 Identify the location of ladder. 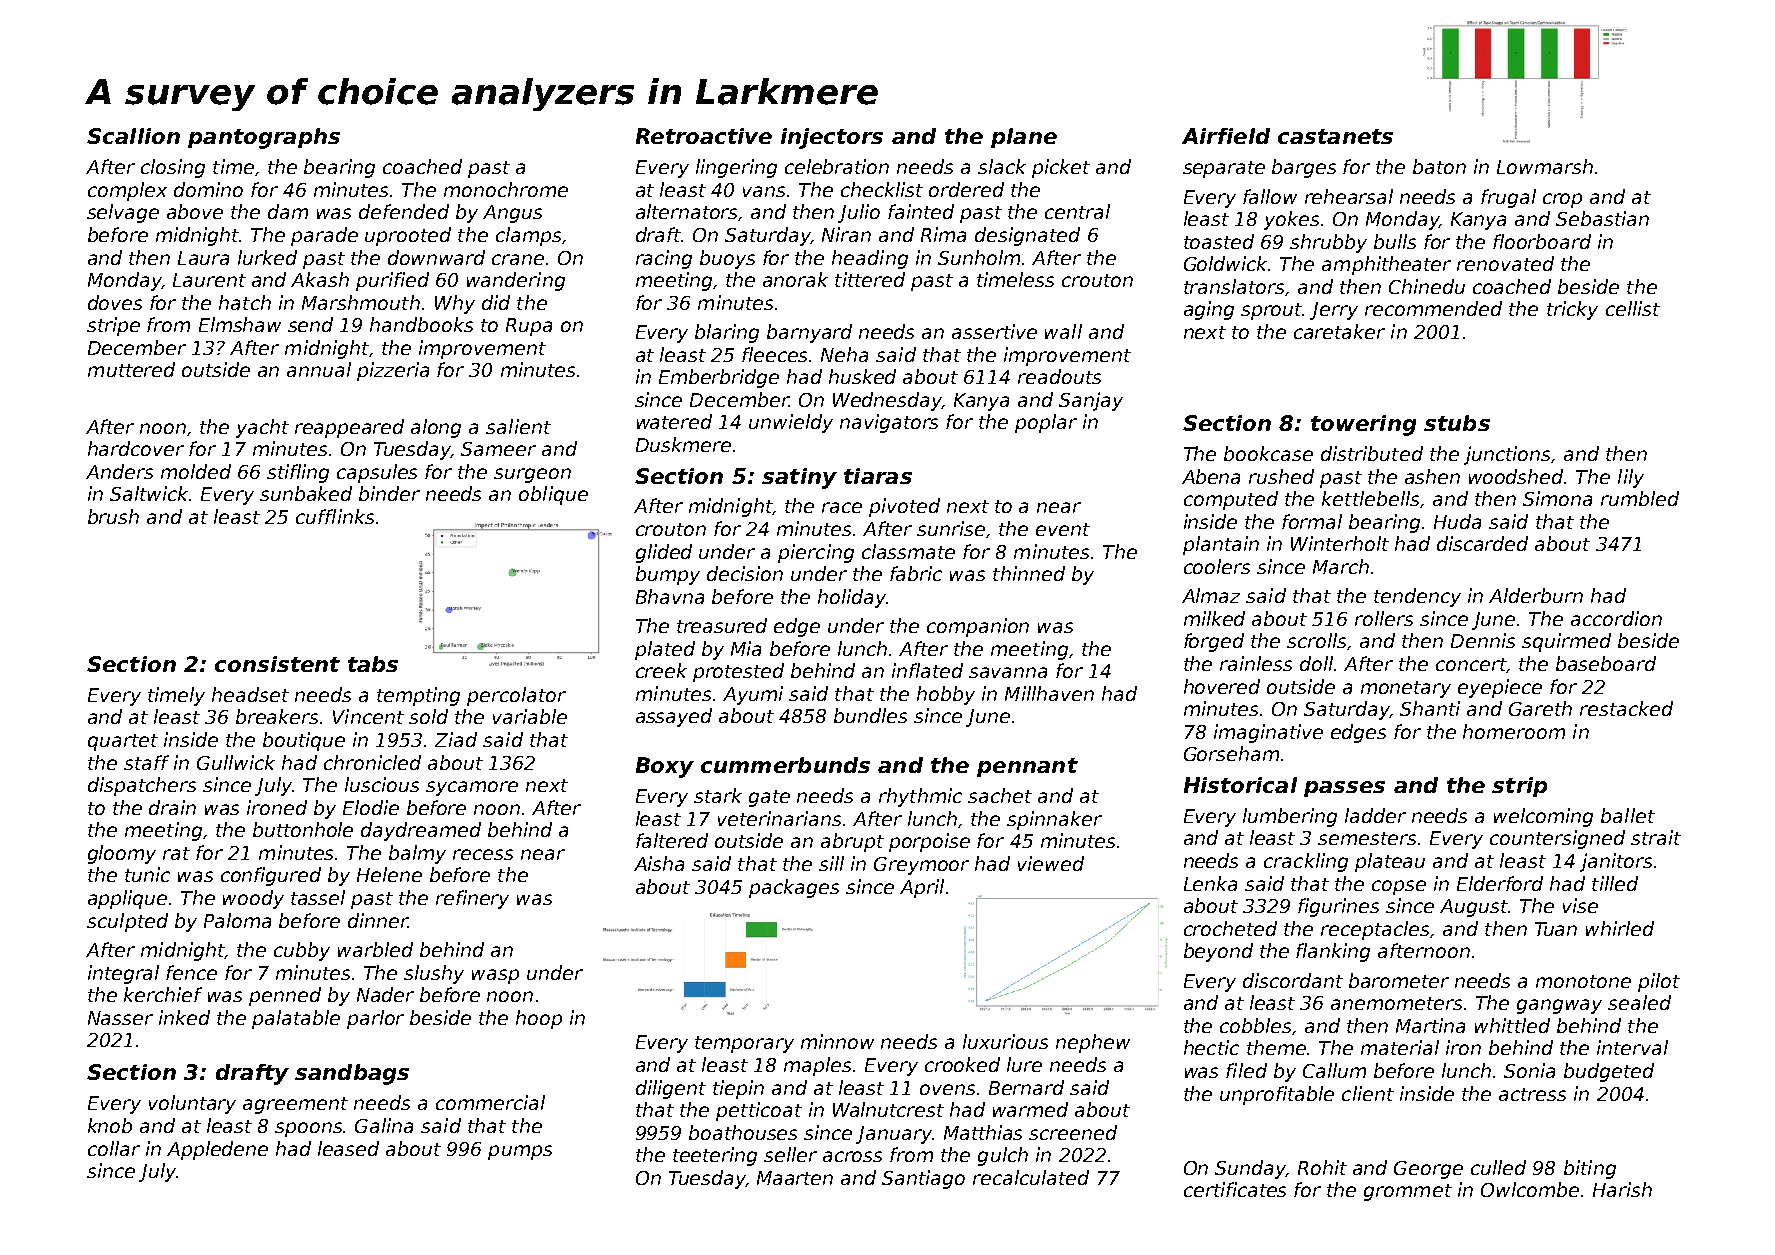
(1375, 815).
